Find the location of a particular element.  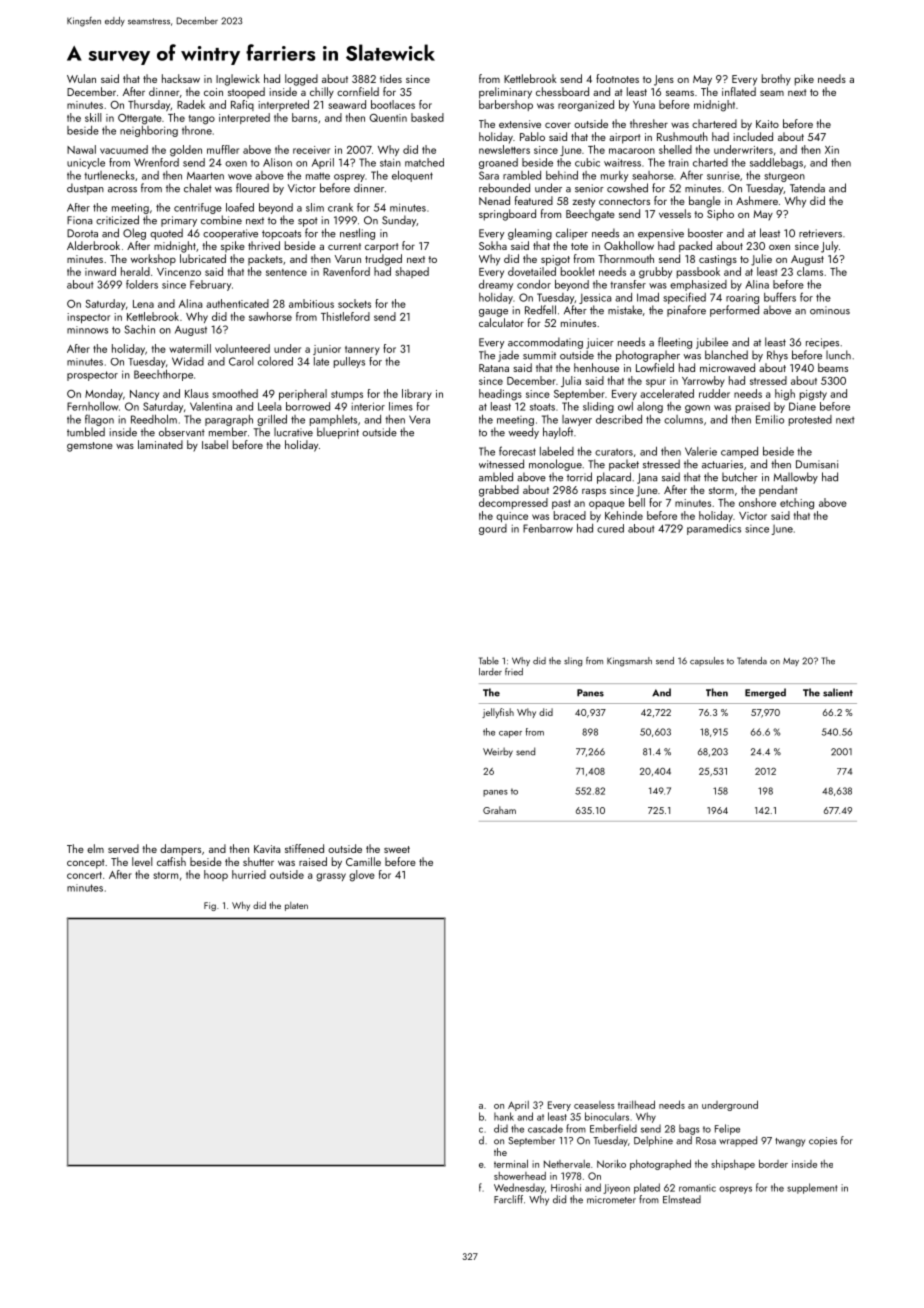

Emilio is located at coordinates (770, 419).
